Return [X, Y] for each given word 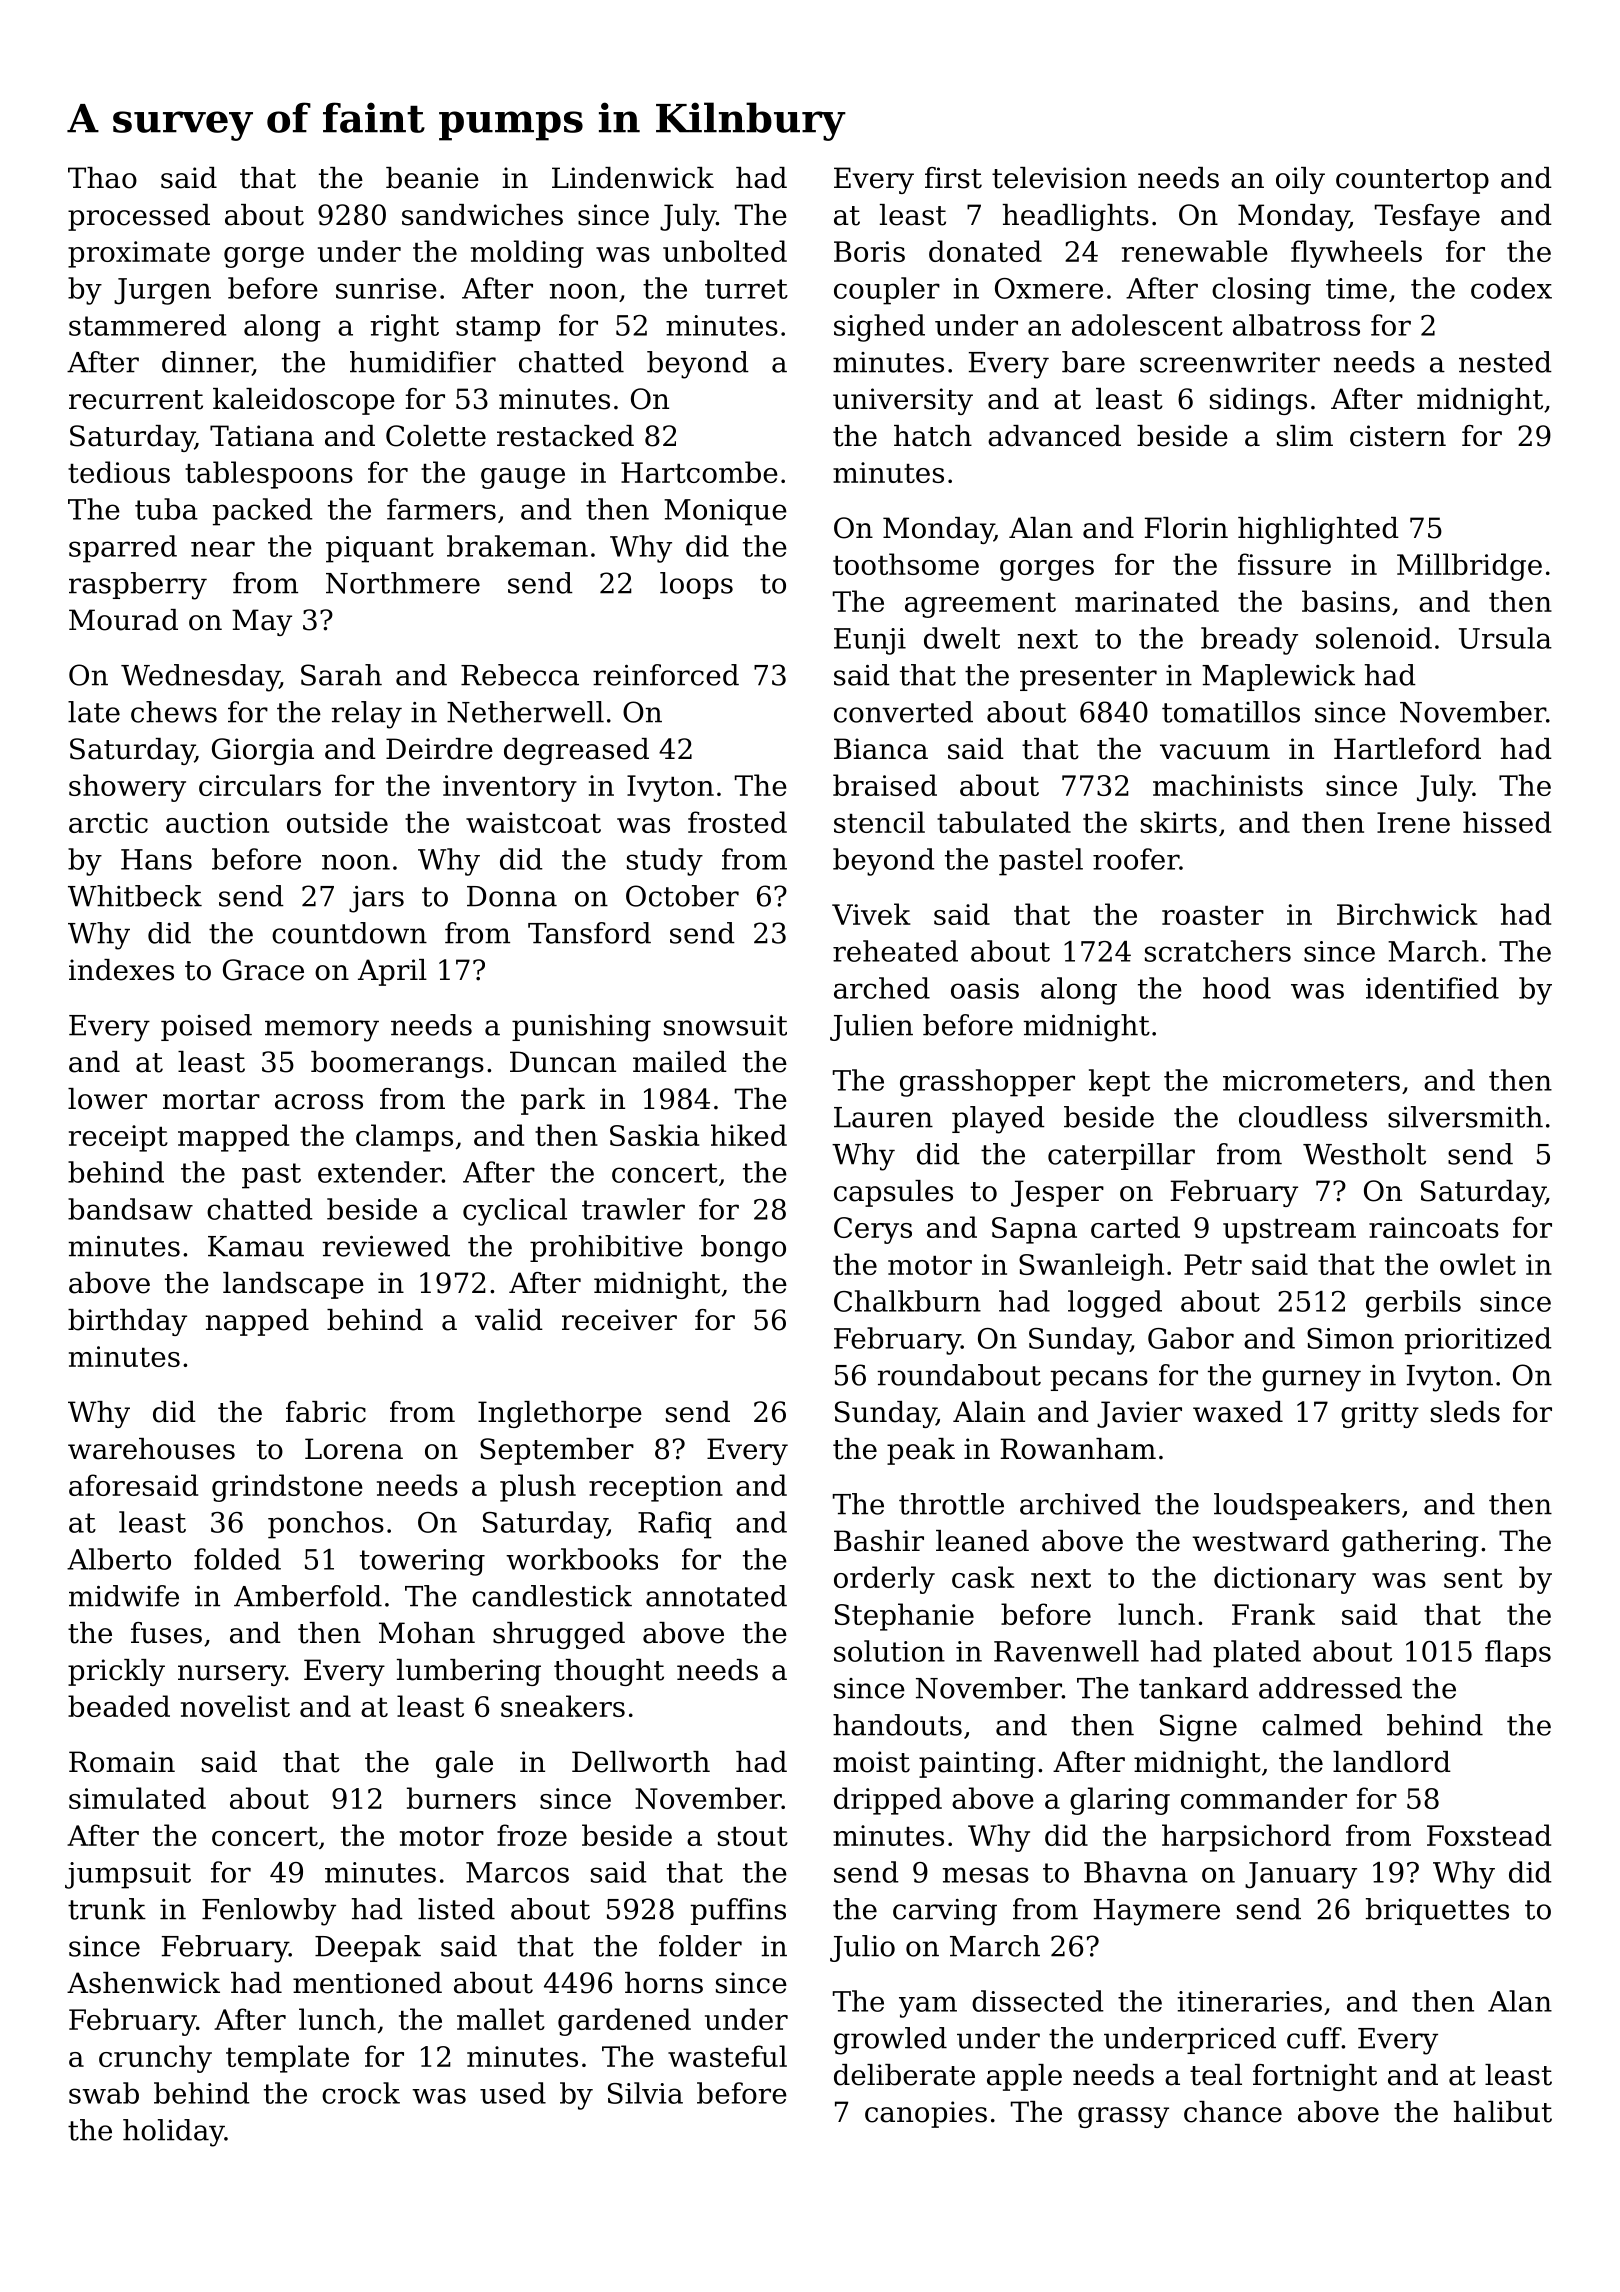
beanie [432, 178]
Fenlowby [269, 1912]
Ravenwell [1066, 1651]
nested [1505, 362]
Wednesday [200, 678]
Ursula [1505, 638]
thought [609, 1672]
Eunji [870, 641]
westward [1260, 1541]
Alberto [119, 1559]
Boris [869, 251]
